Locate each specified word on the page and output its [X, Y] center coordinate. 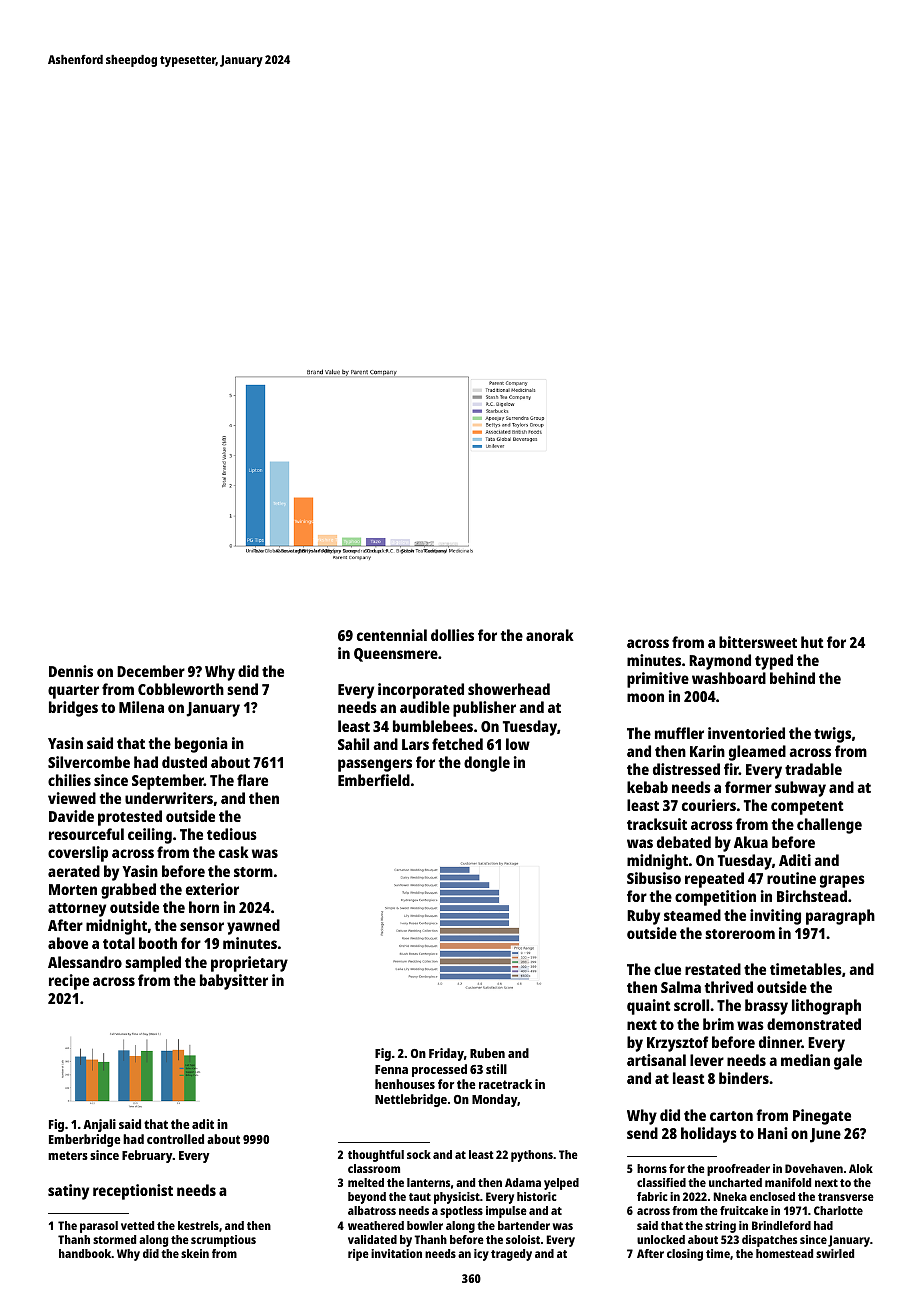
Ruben [487, 1053]
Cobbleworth [181, 689]
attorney [77, 910]
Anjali [99, 1125]
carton [731, 1116]
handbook [85, 1253]
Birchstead [812, 896]
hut [812, 642]
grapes [842, 881]
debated [684, 842]
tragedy [511, 1255]
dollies [452, 635]
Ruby [643, 917]
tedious [232, 834]
